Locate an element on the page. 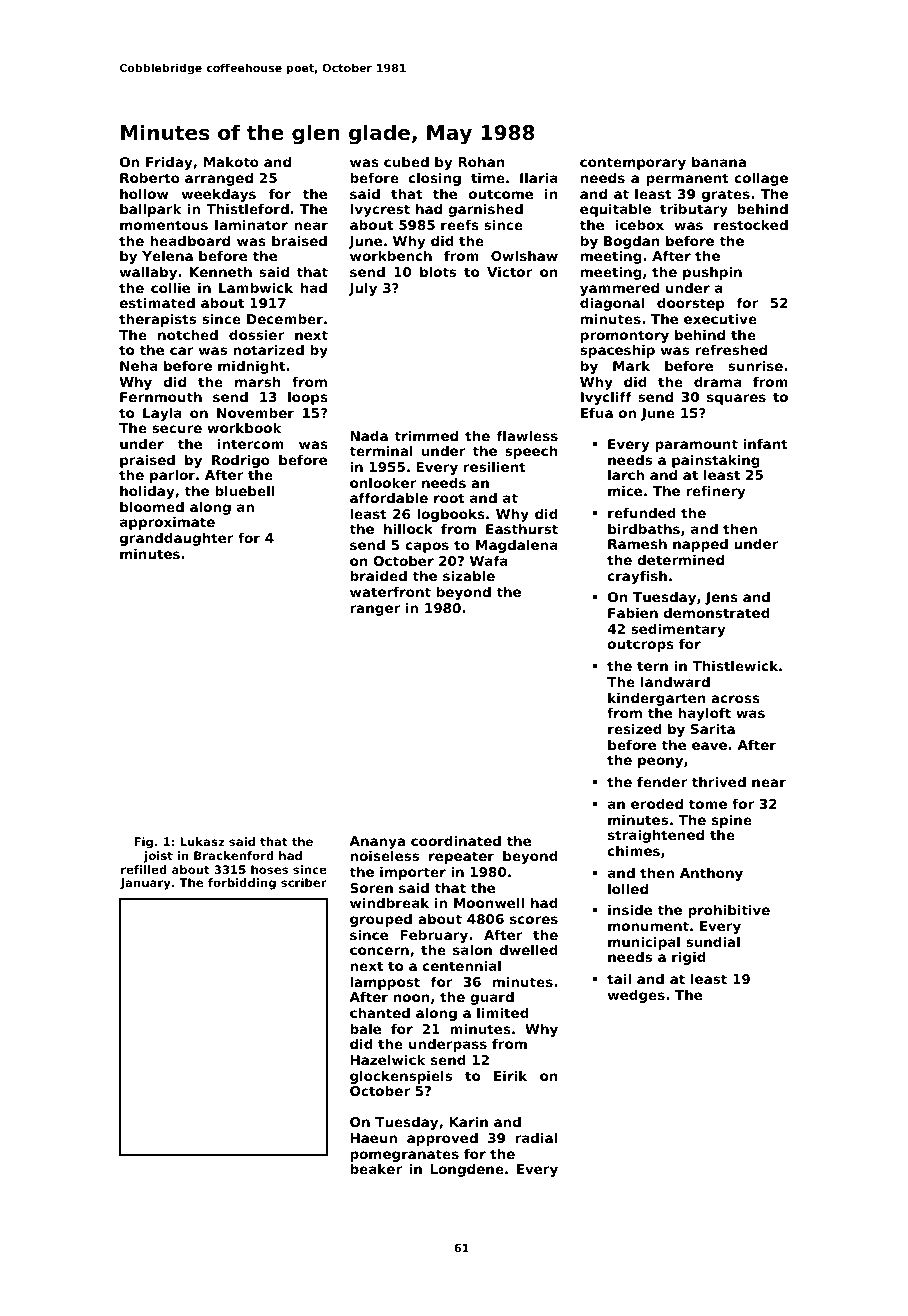 This document has height=1316, width=908. banana is located at coordinates (719, 161).
